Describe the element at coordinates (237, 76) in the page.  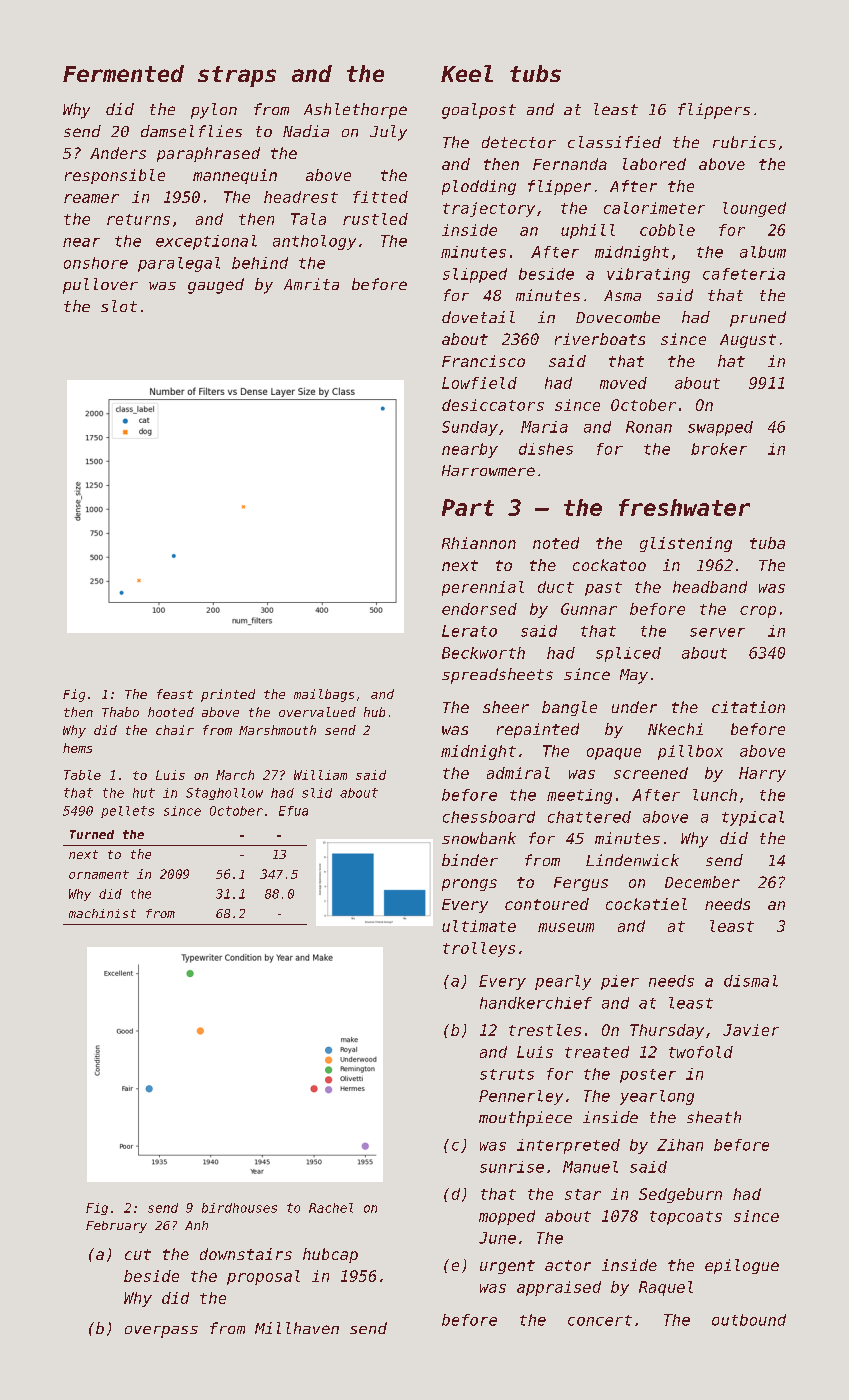
I see `straps` at that location.
